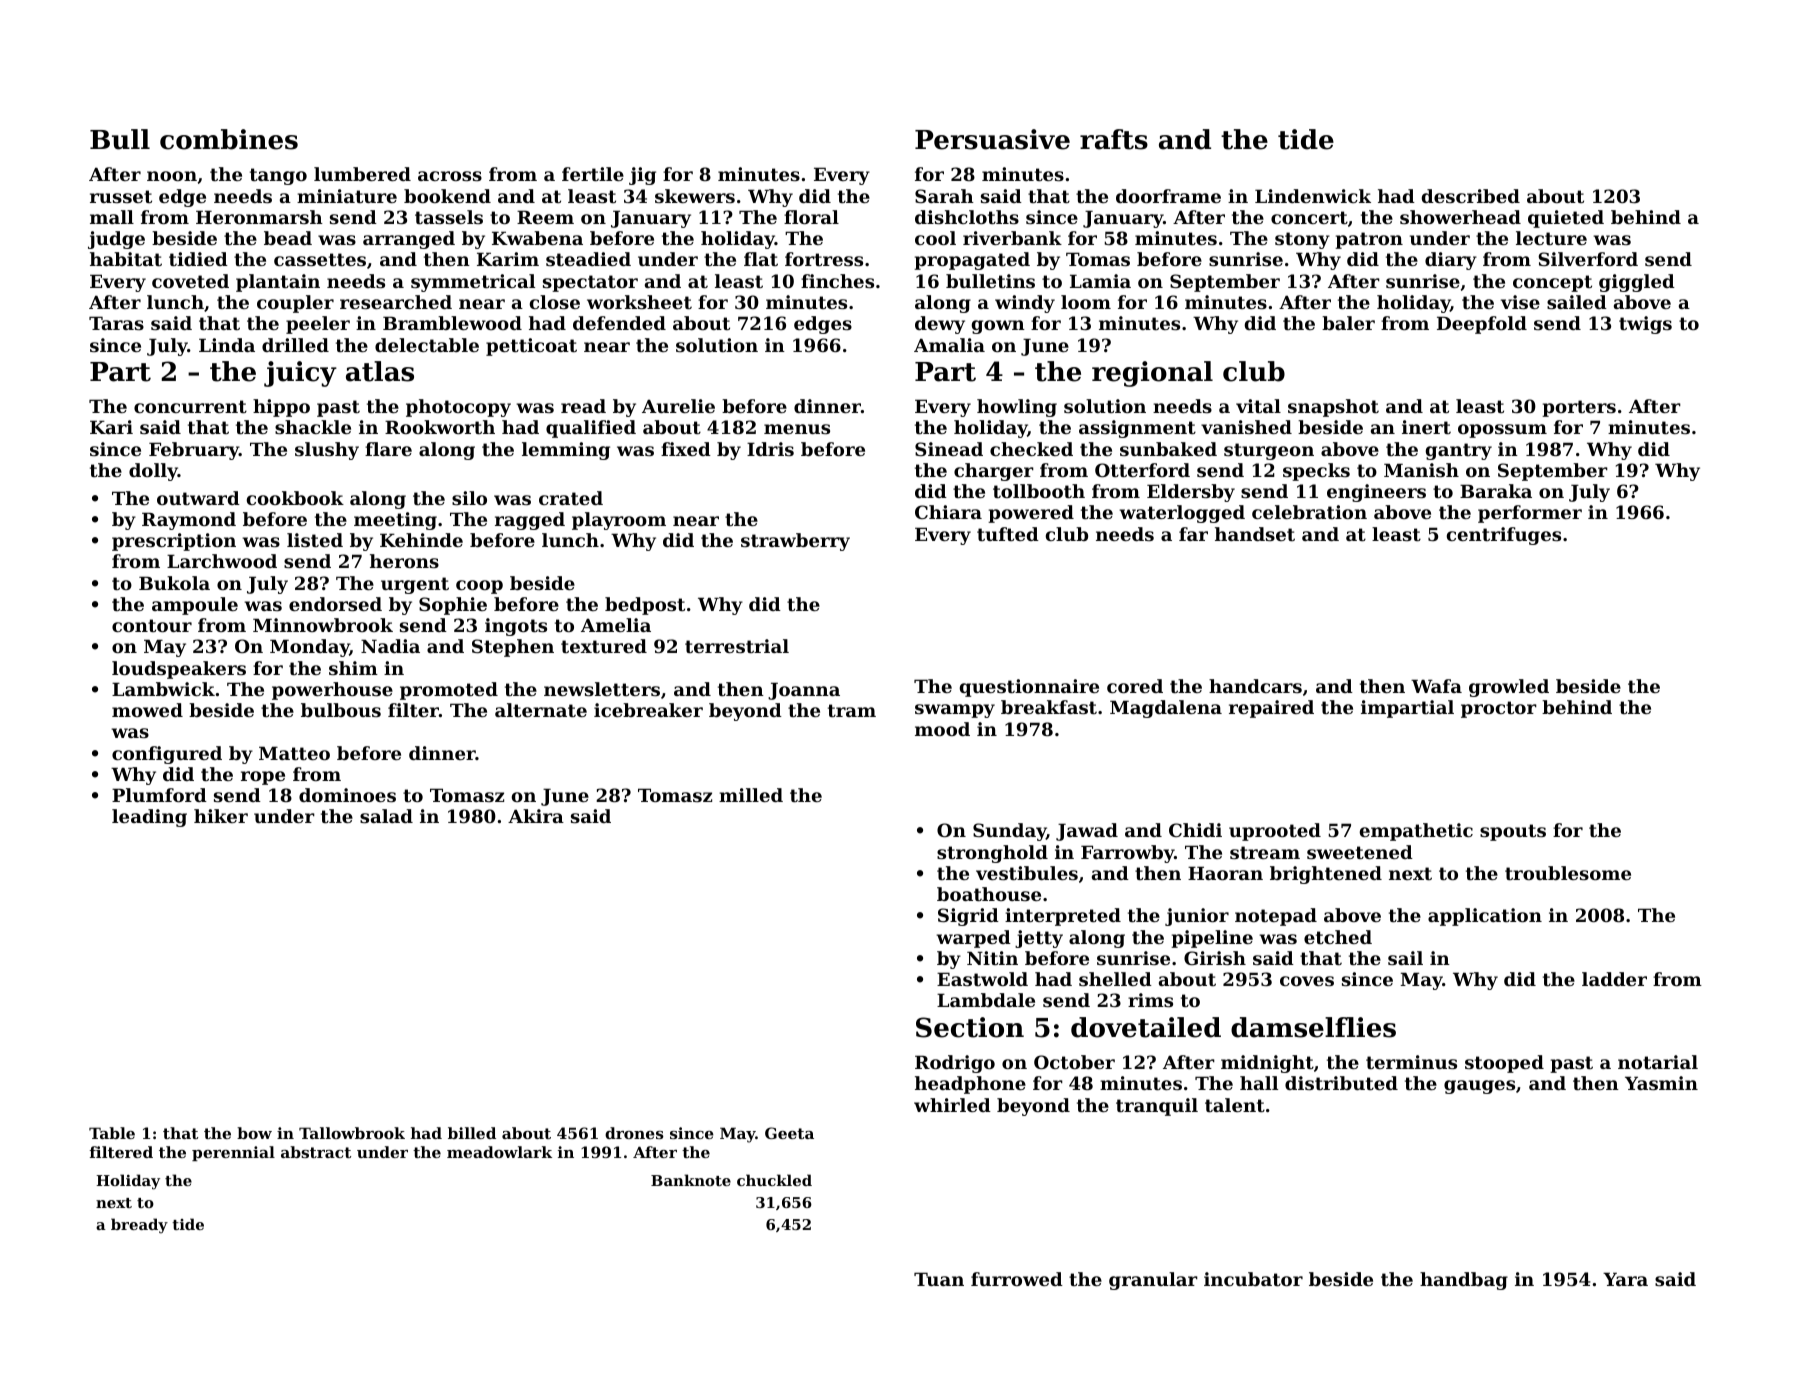 This page has height=1390, width=1798. What do you see at coordinates (409, 240) in the page?
I see `arranged` at bounding box center [409, 240].
